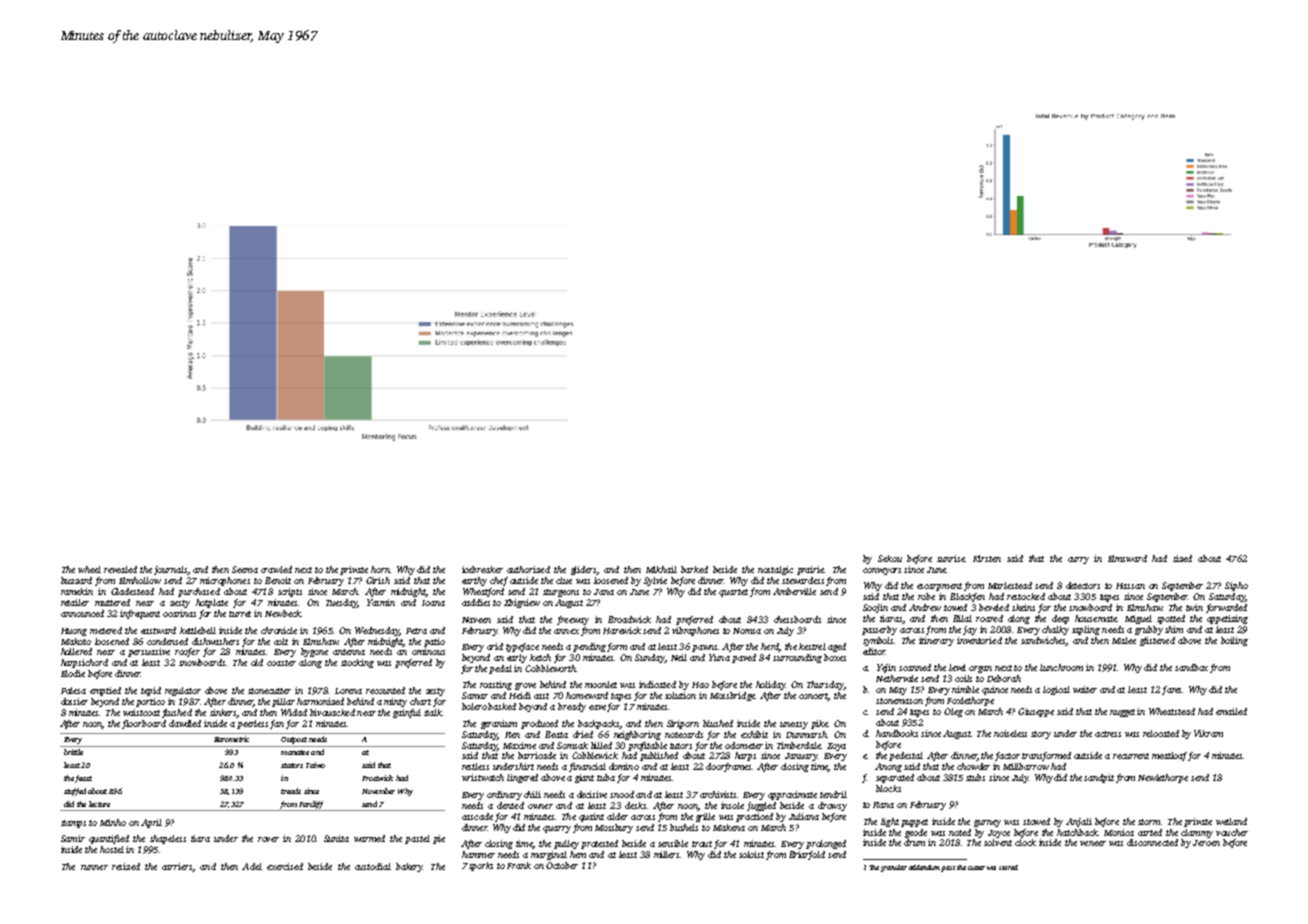  What do you see at coordinates (109, 839) in the document?
I see `quantified` at bounding box center [109, 839].
